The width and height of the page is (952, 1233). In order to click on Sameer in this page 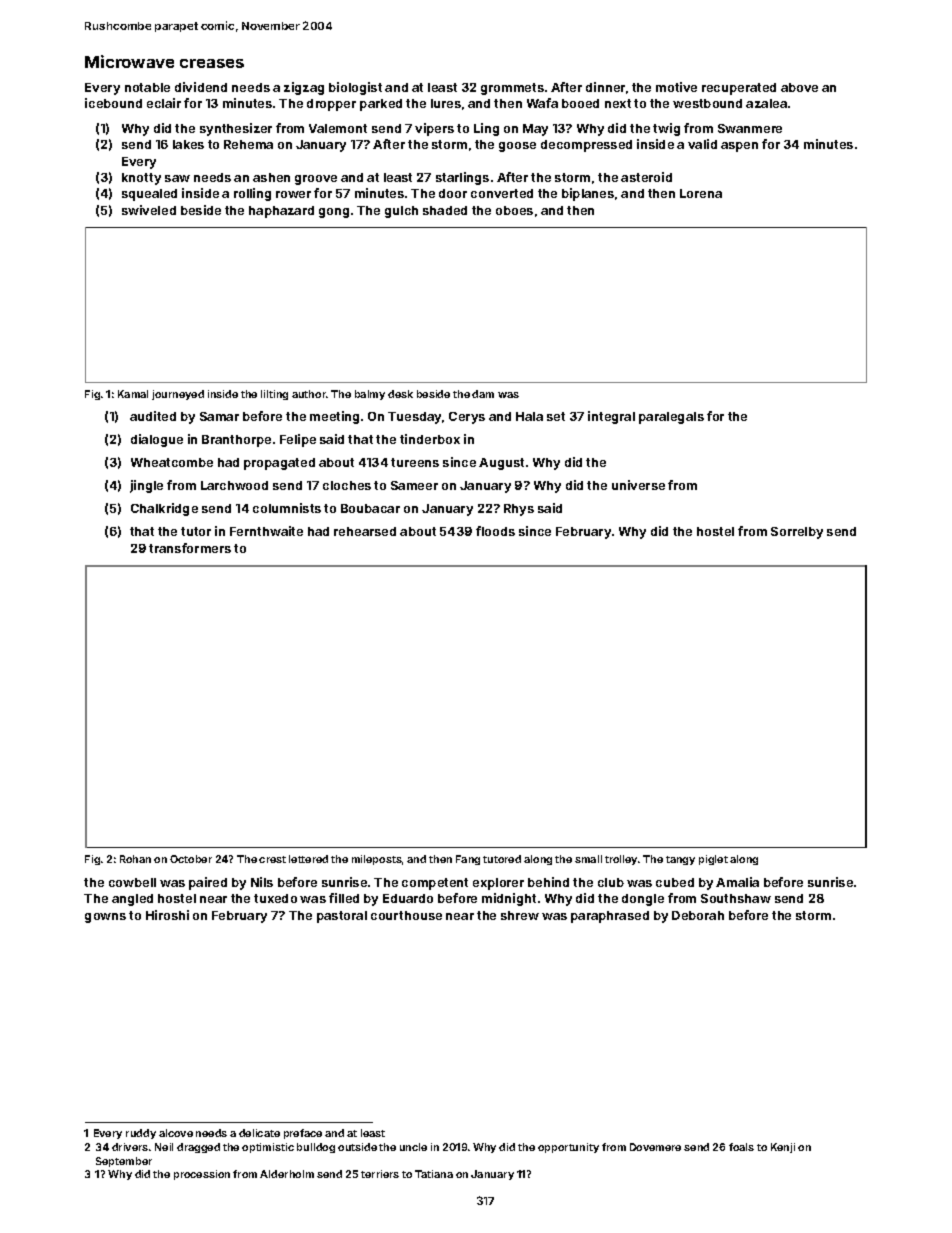, I will do `click(414, 485)`.
